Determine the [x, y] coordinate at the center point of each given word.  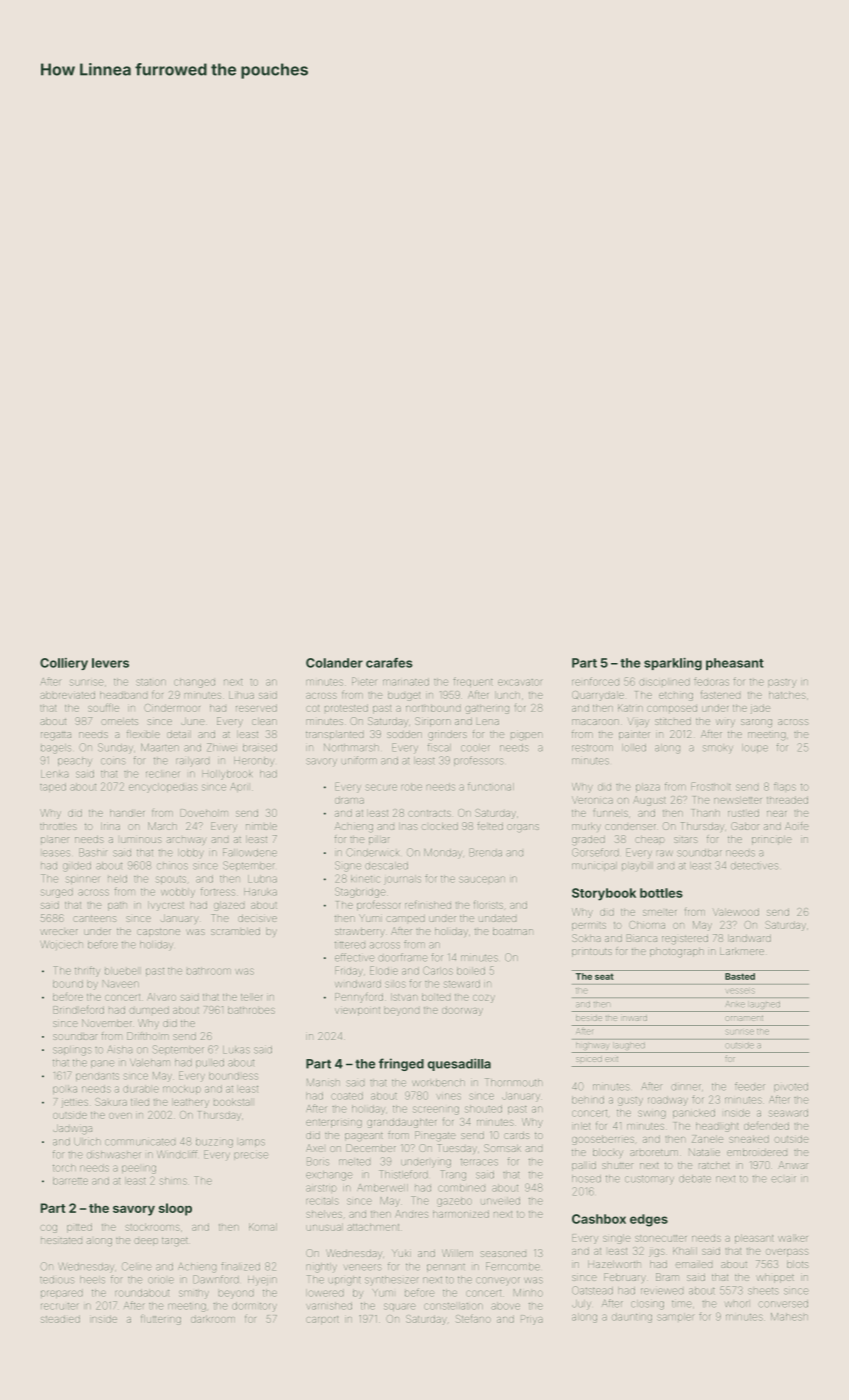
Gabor [745, 826]
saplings [72, 1051]
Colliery [64, 664]
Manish [323, 1083]
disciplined [664, 682]
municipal [594, 866]
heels [92, 1280]
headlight [717, 1127]
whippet [775, 1278]
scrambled [235, 931]
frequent [473, 681]
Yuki [401, 1253]
